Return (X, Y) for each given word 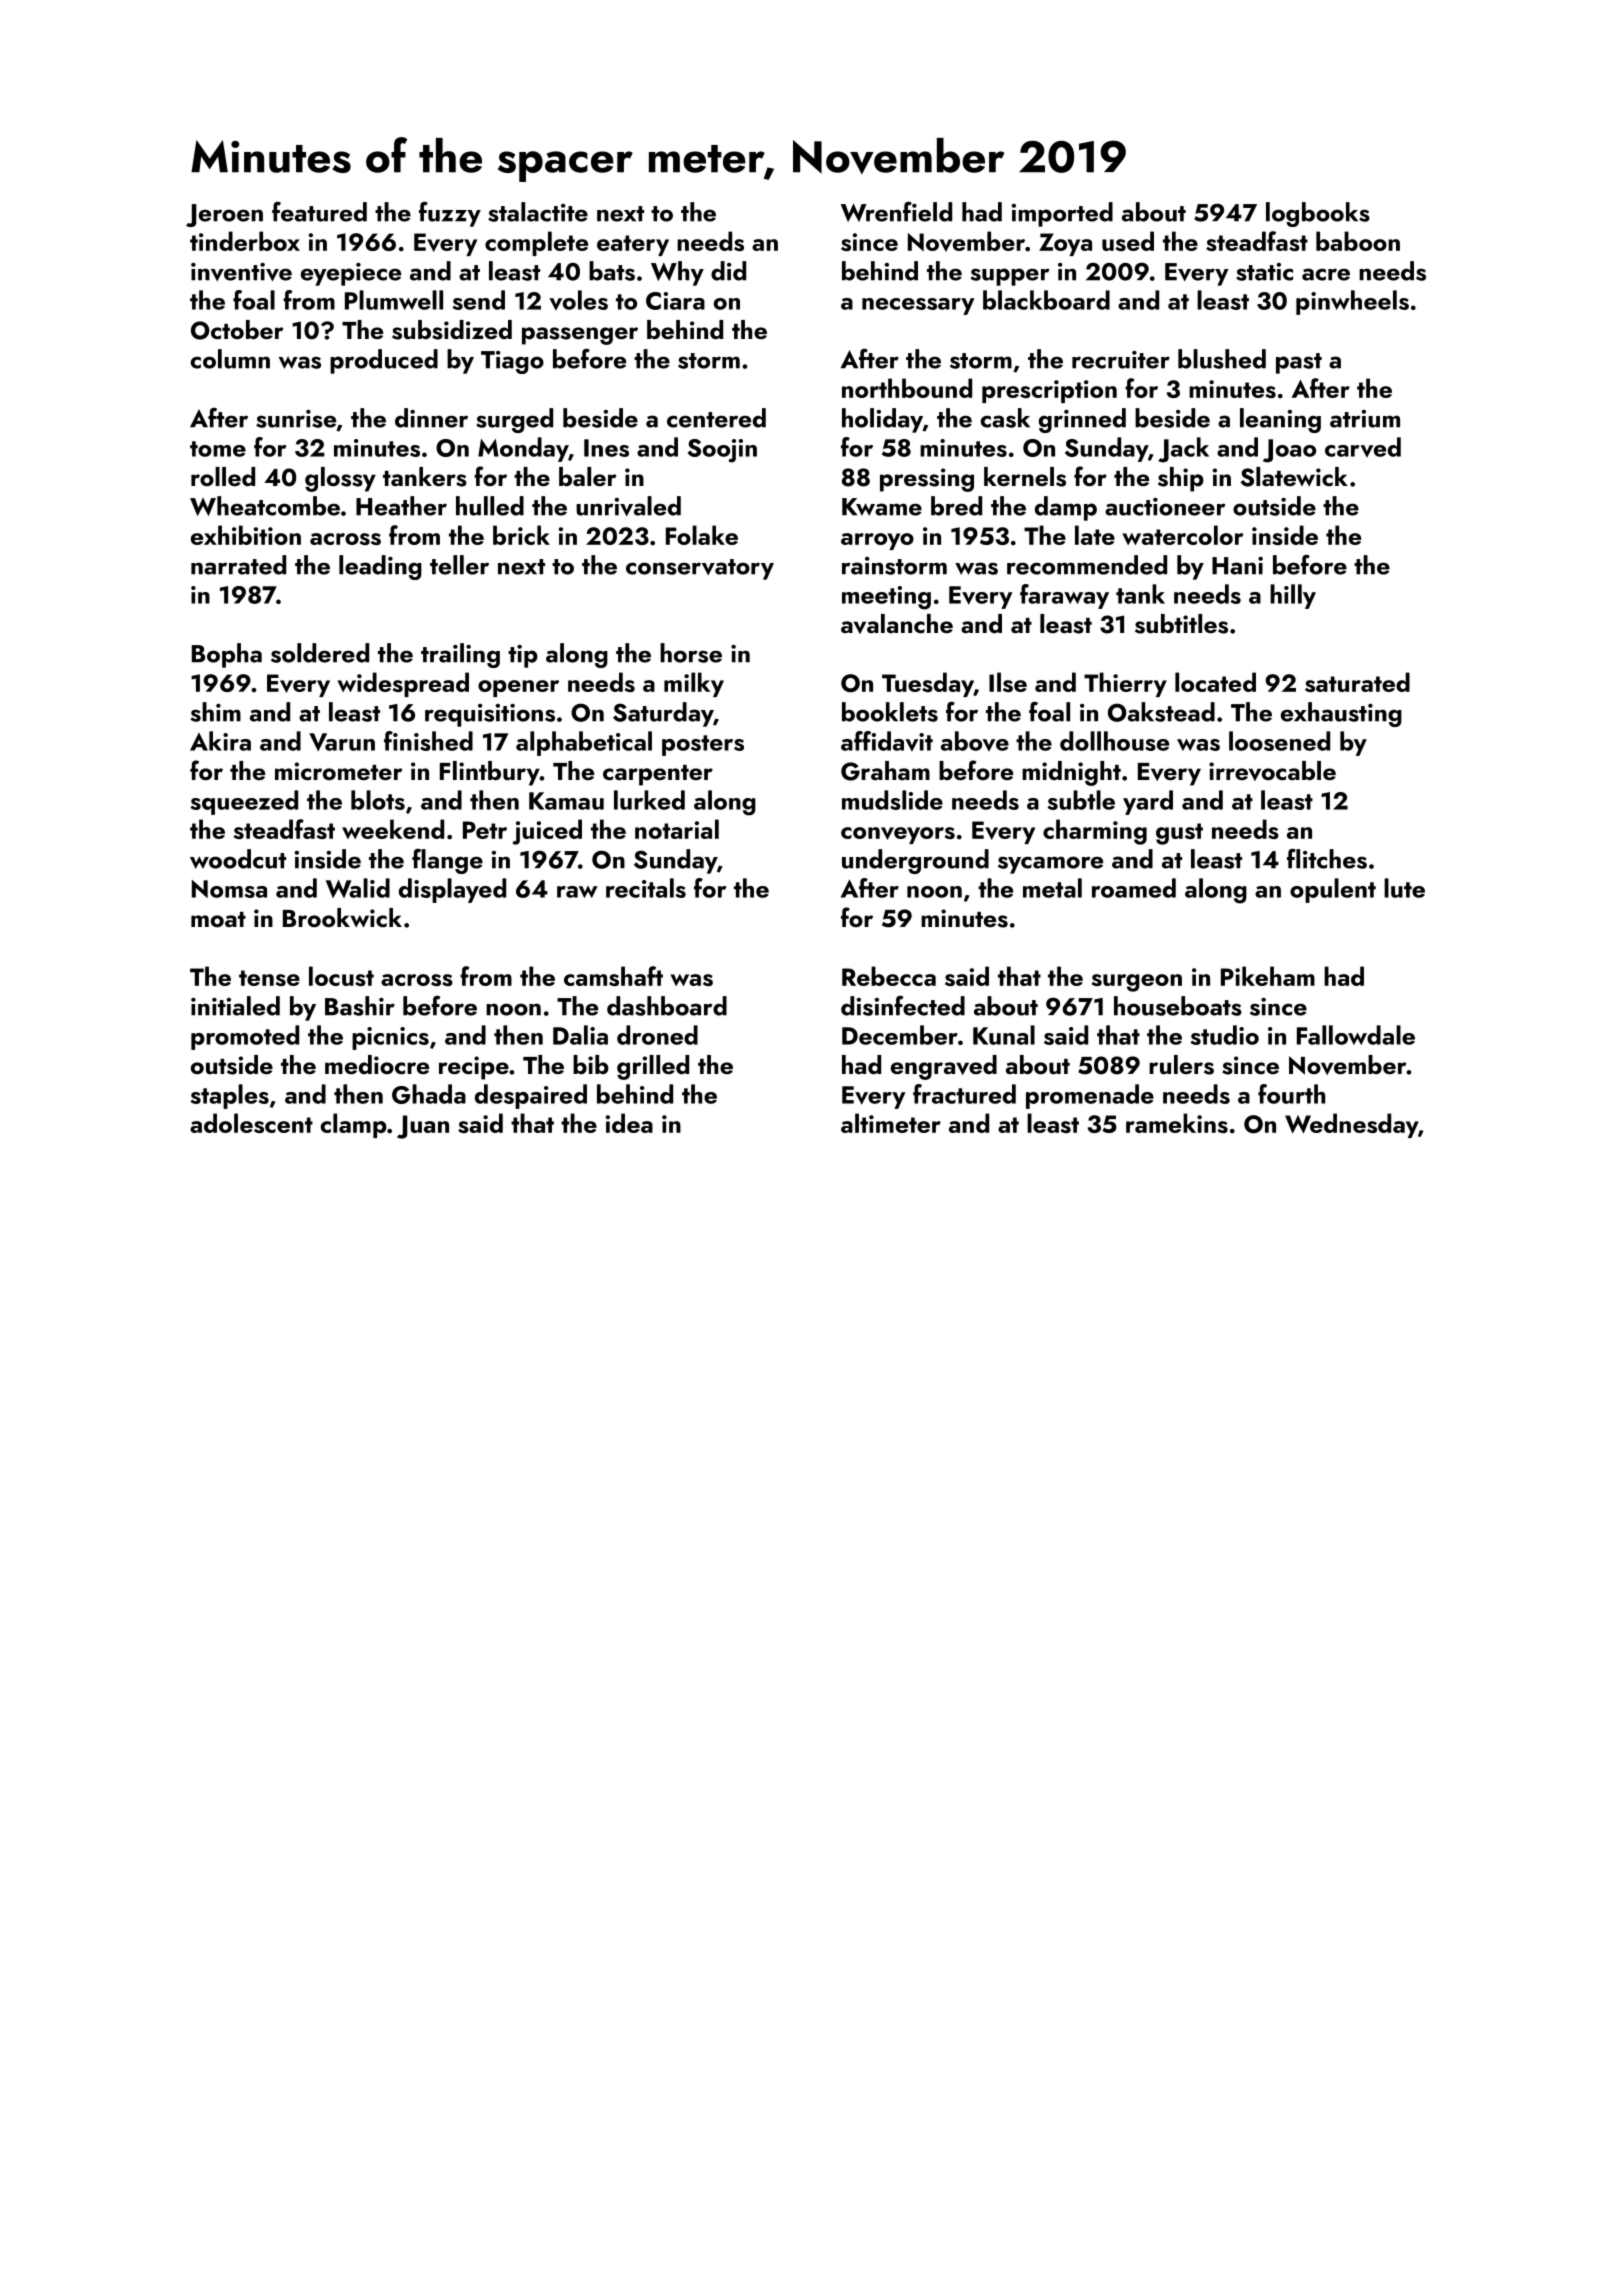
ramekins (1177, 1123)
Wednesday (1351, 1125)
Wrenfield (896, 212)
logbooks (1318, 214)
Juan (423, 1127)
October (237, 330)
